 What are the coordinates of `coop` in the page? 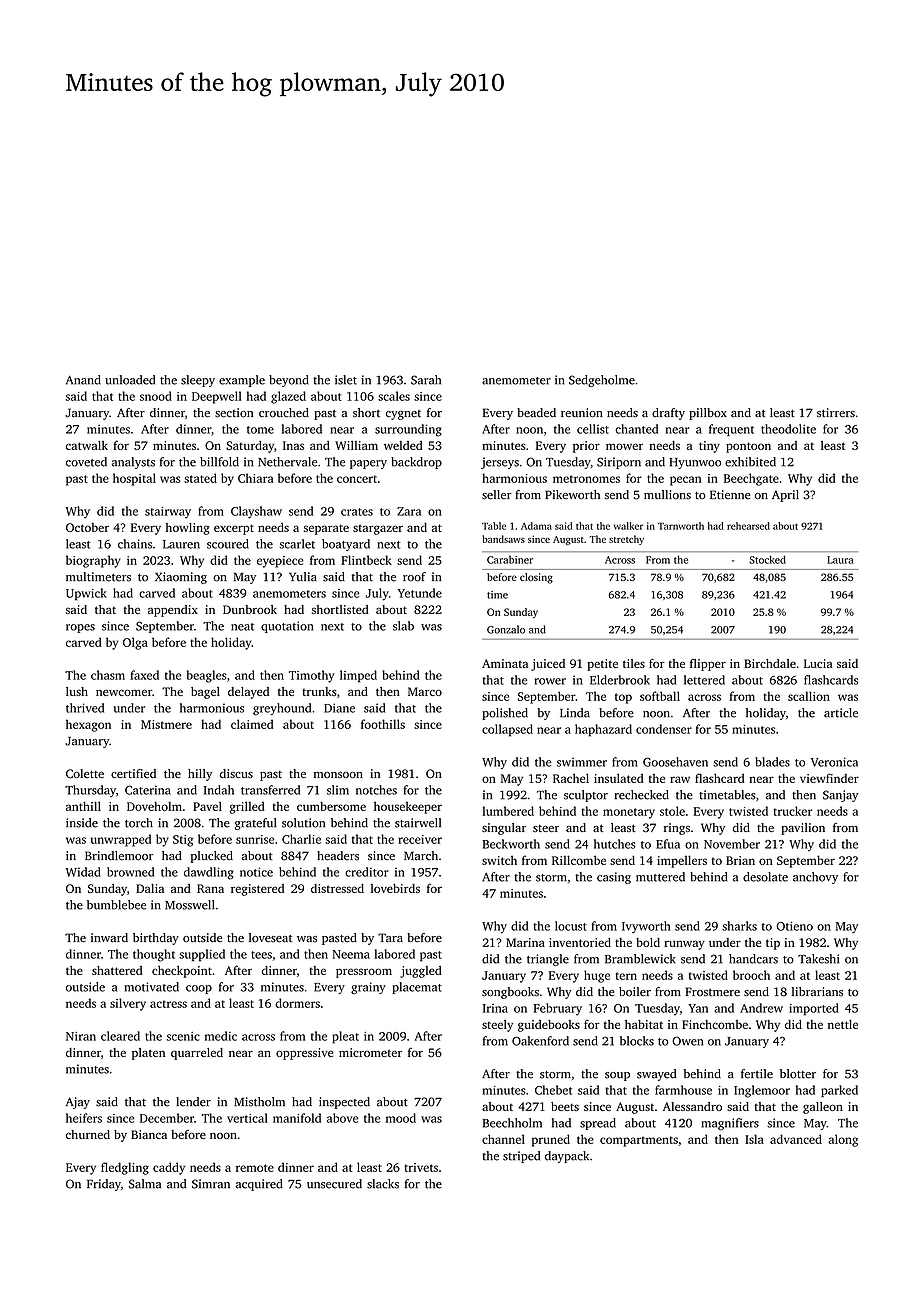 It's located at (199, 989).
